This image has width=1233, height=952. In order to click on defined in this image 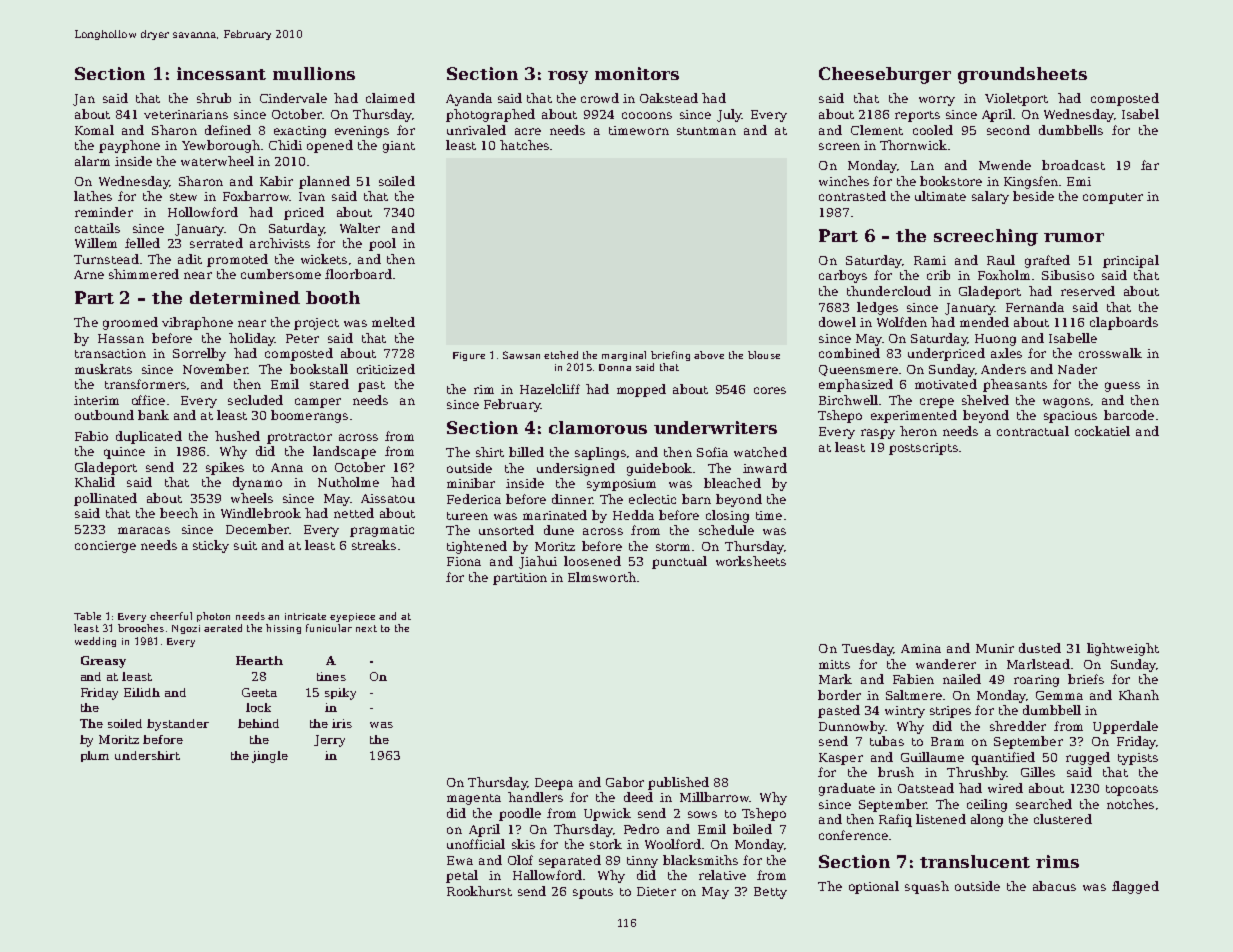, I will do `click(228, 130)`.
